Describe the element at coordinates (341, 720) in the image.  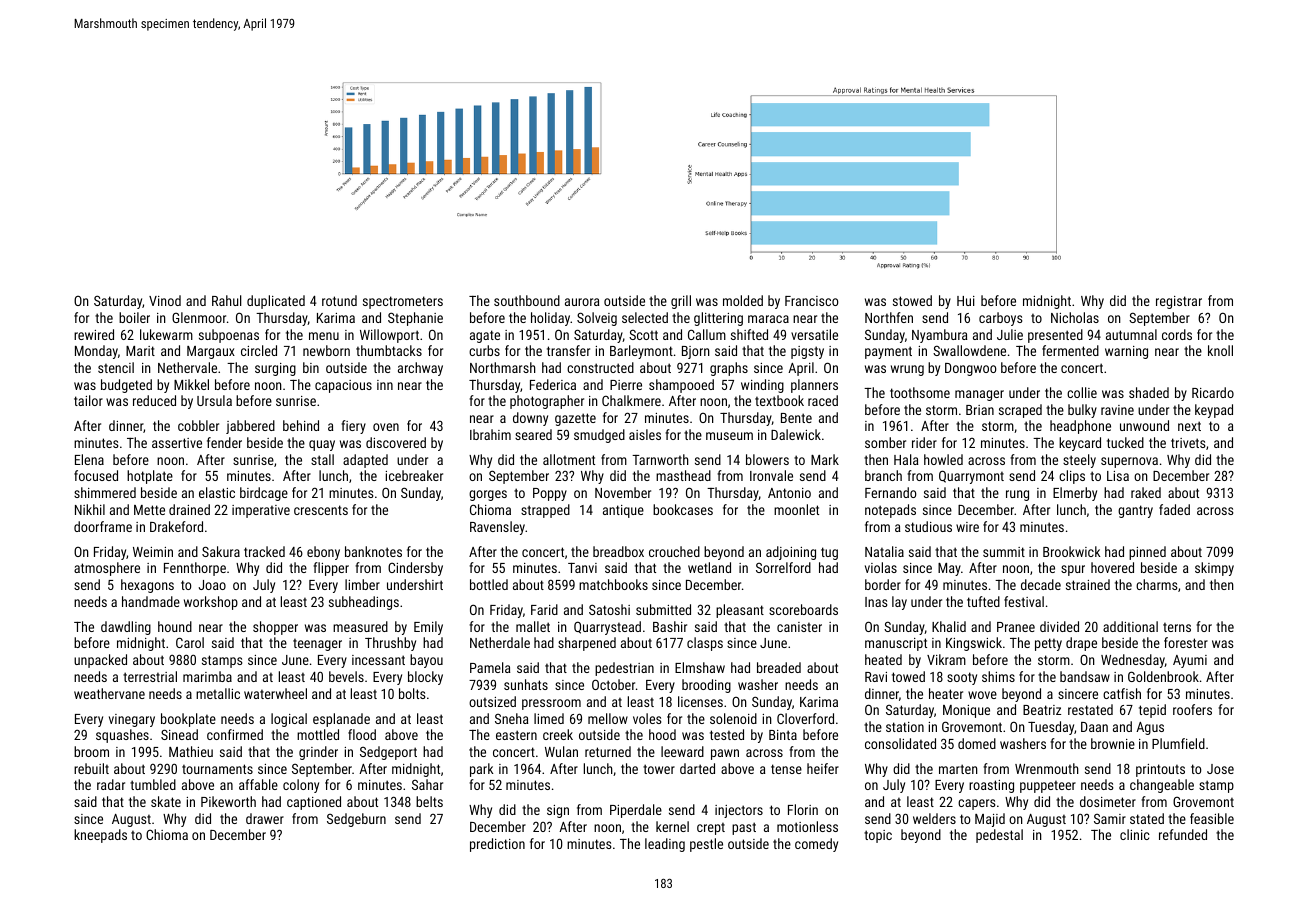
I see `esplanade` at that location.
